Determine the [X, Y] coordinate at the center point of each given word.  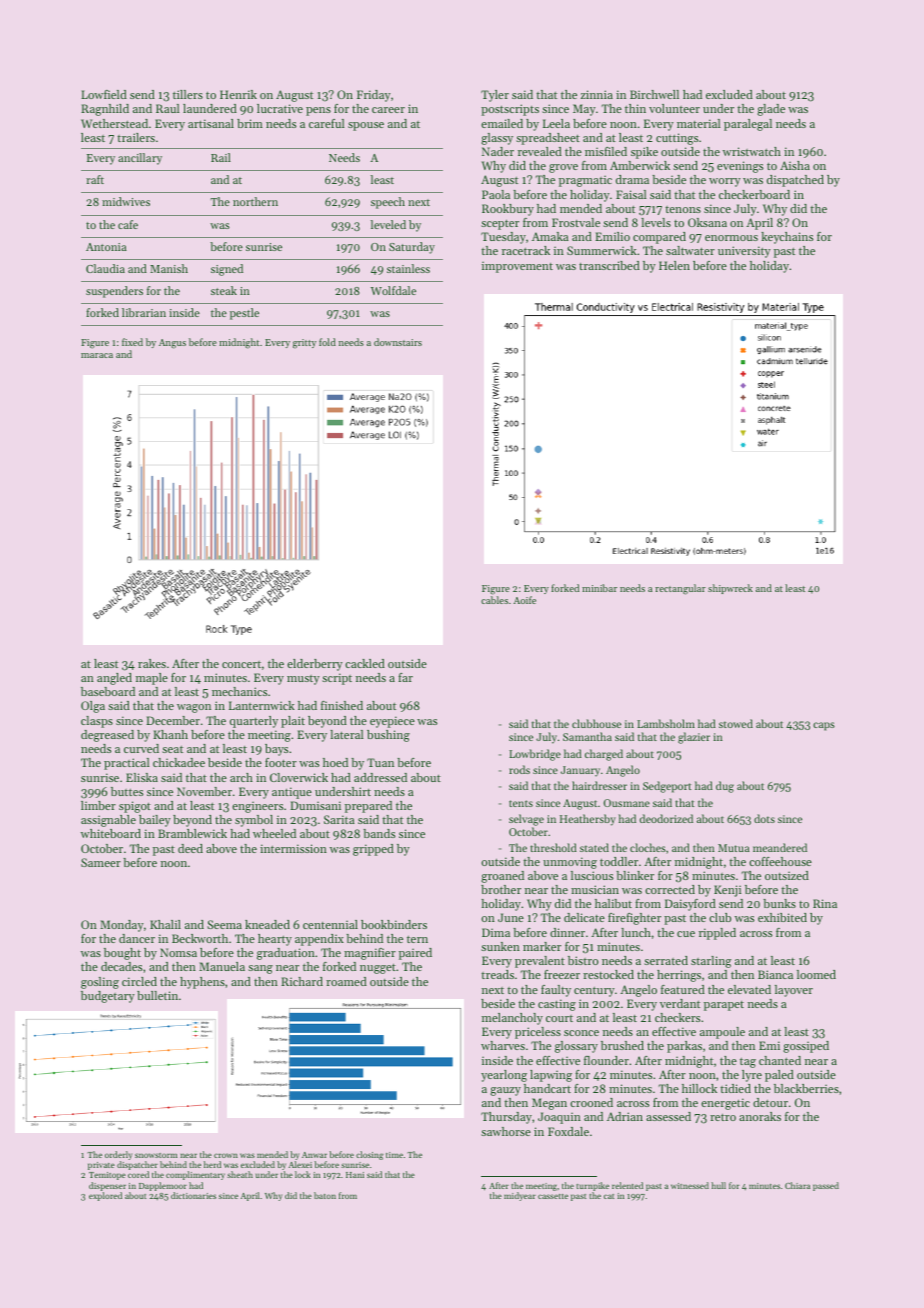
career [388, 110]
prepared [368, 807]
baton [325, 1195]
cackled [365, 663]
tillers [188, 94]
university [744, 252]
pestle [244, 314]
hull [718, 1185]
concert [241, 664]
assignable [108, 821]
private [101, 1166]
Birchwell [654, 94]
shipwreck [730, 589]
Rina [825, 903]
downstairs [398, 342]
